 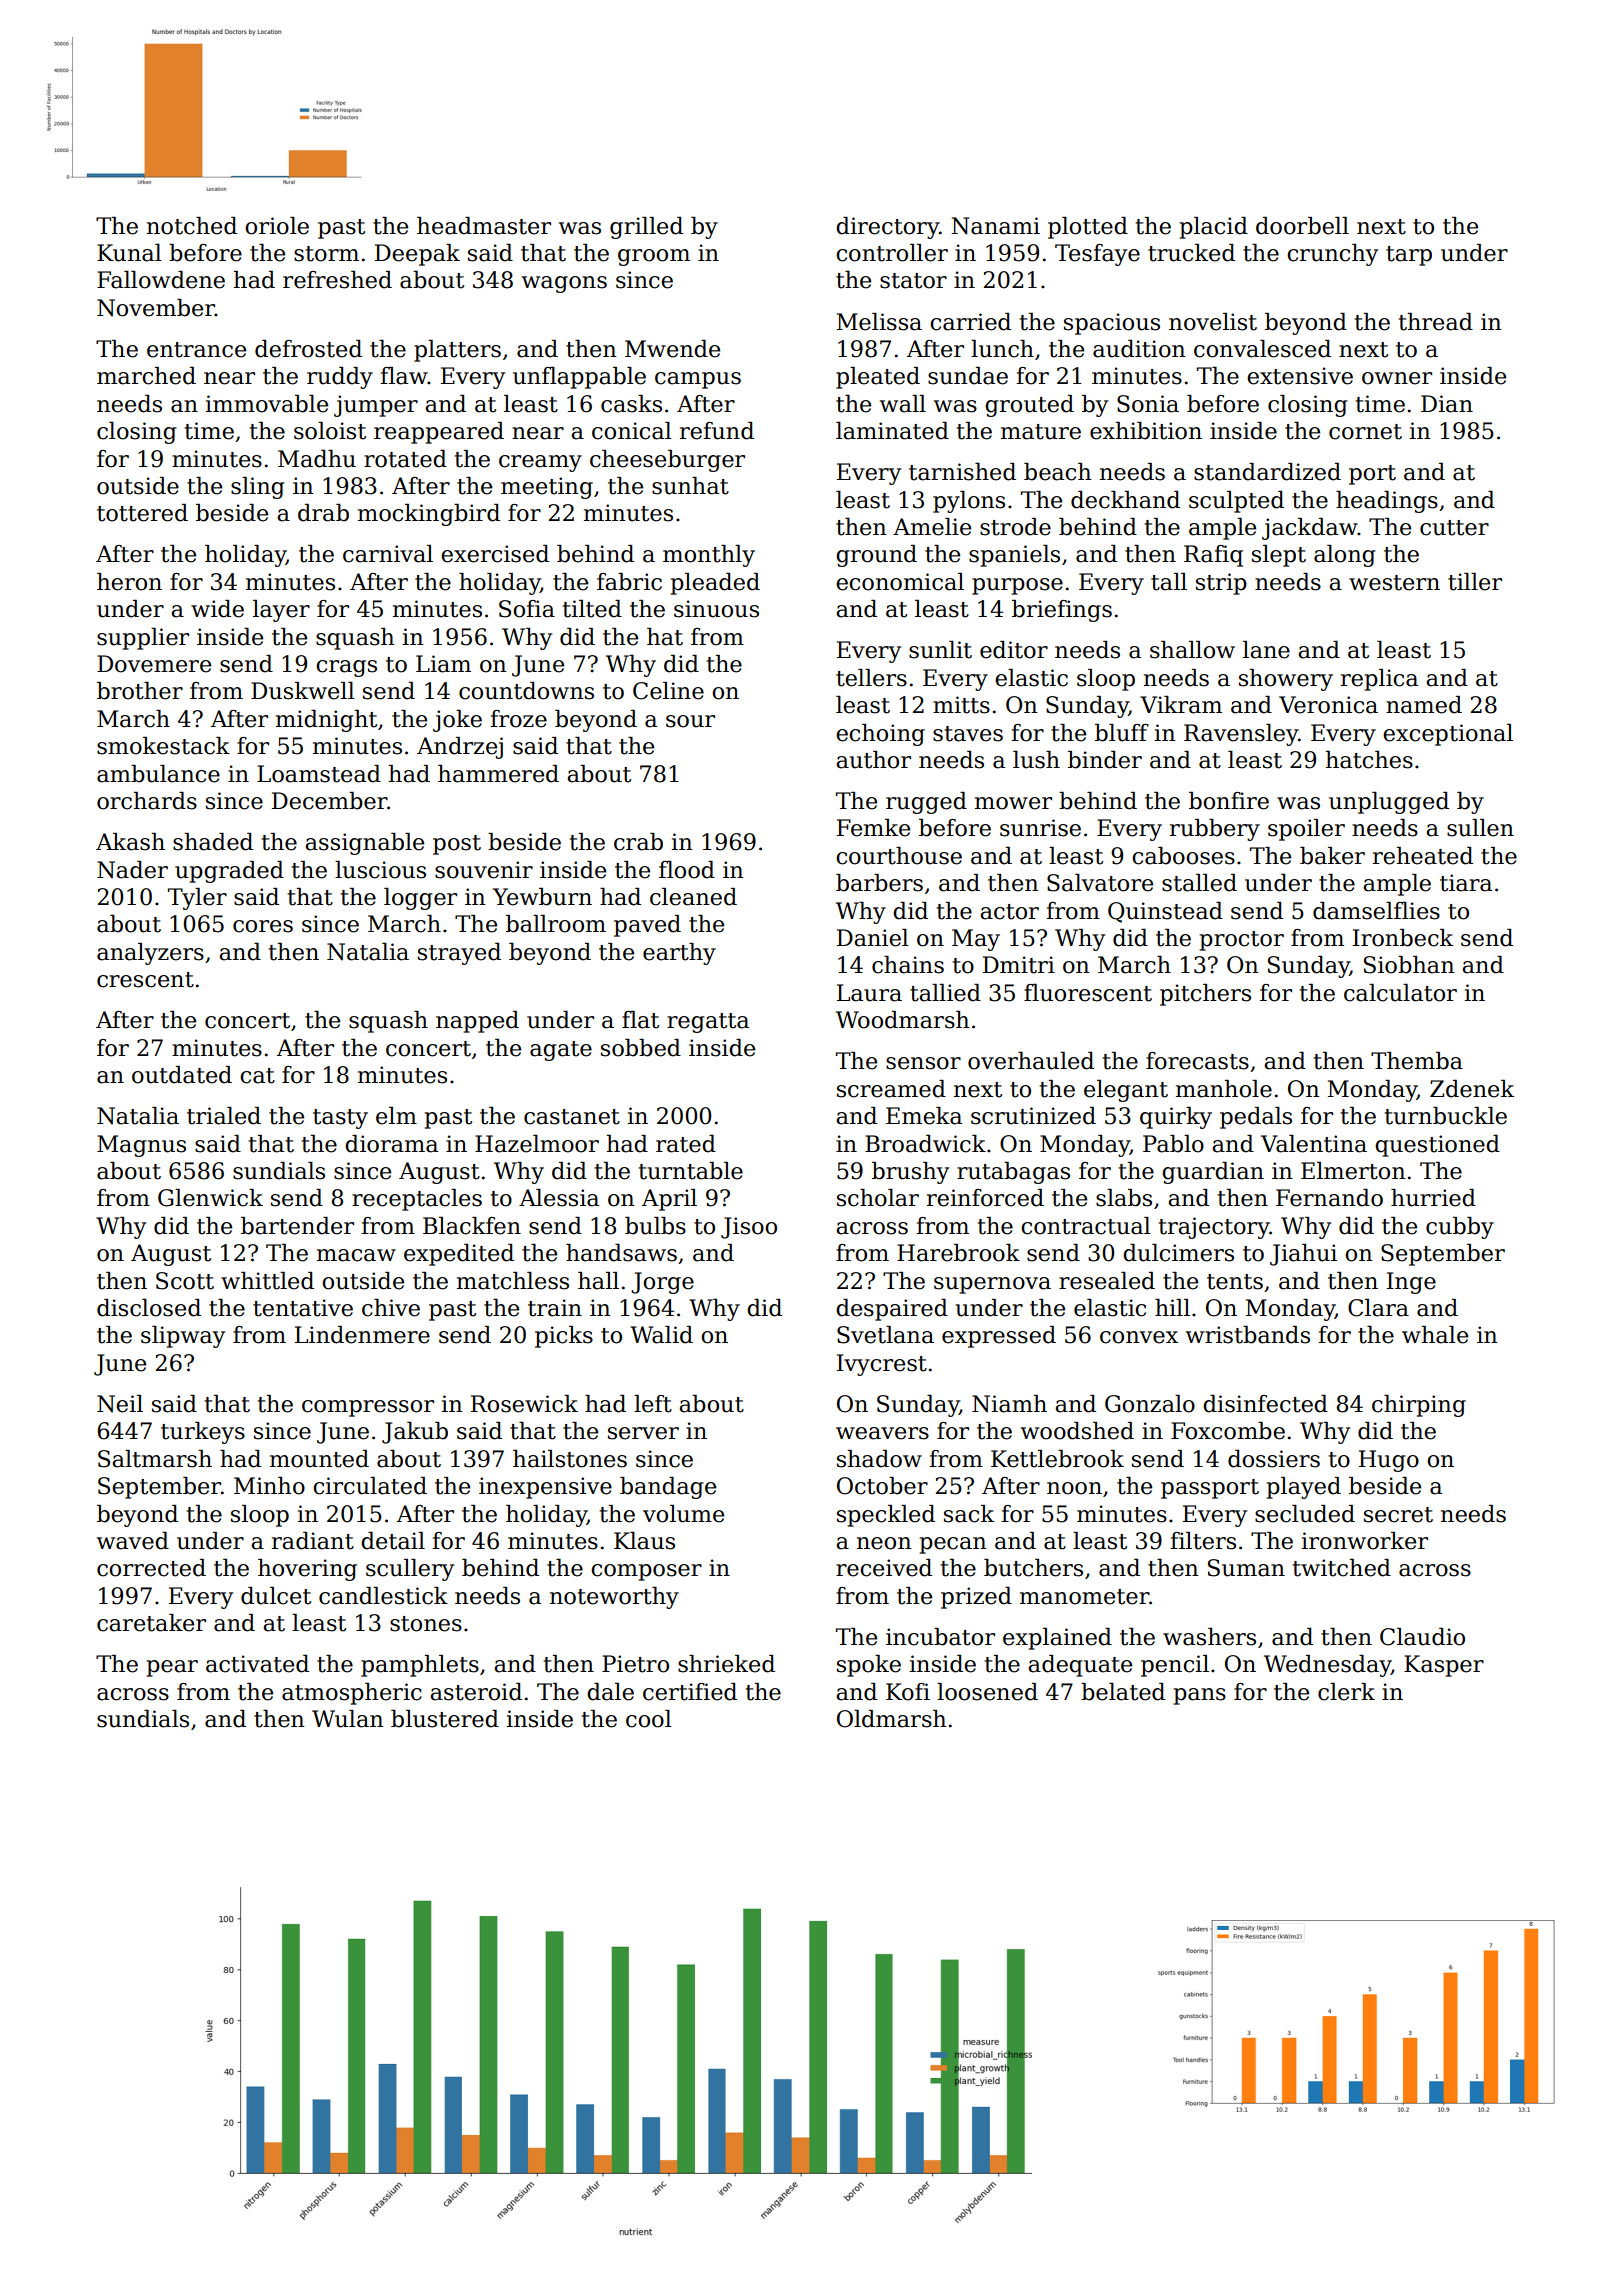 What do you see at coordinates (1480, 828) in the screenshot?
I see `sullen` at bounding box center [1480, 828].
